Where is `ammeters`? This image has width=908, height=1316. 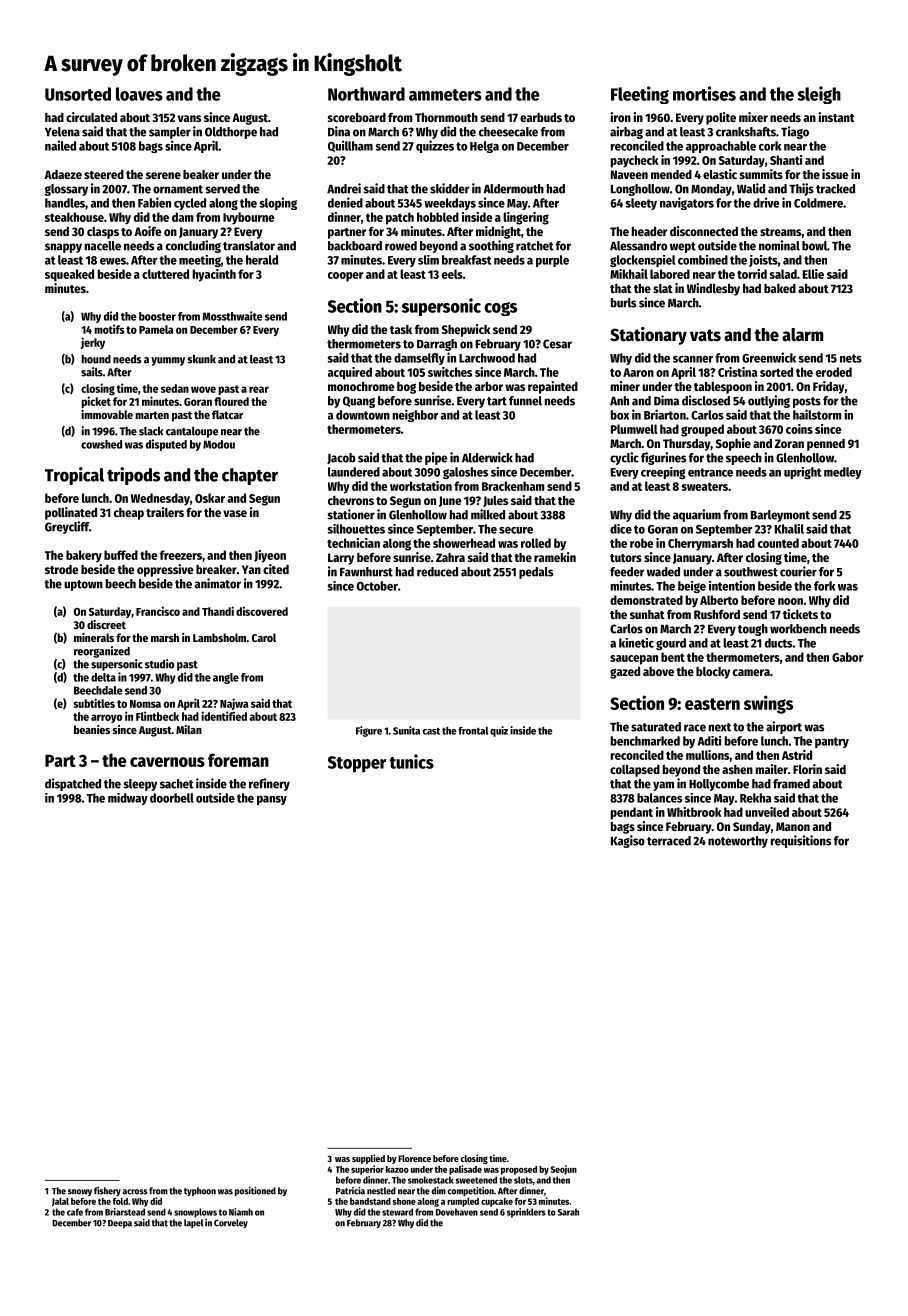 ammeters is located at coordinates (445, 95).
